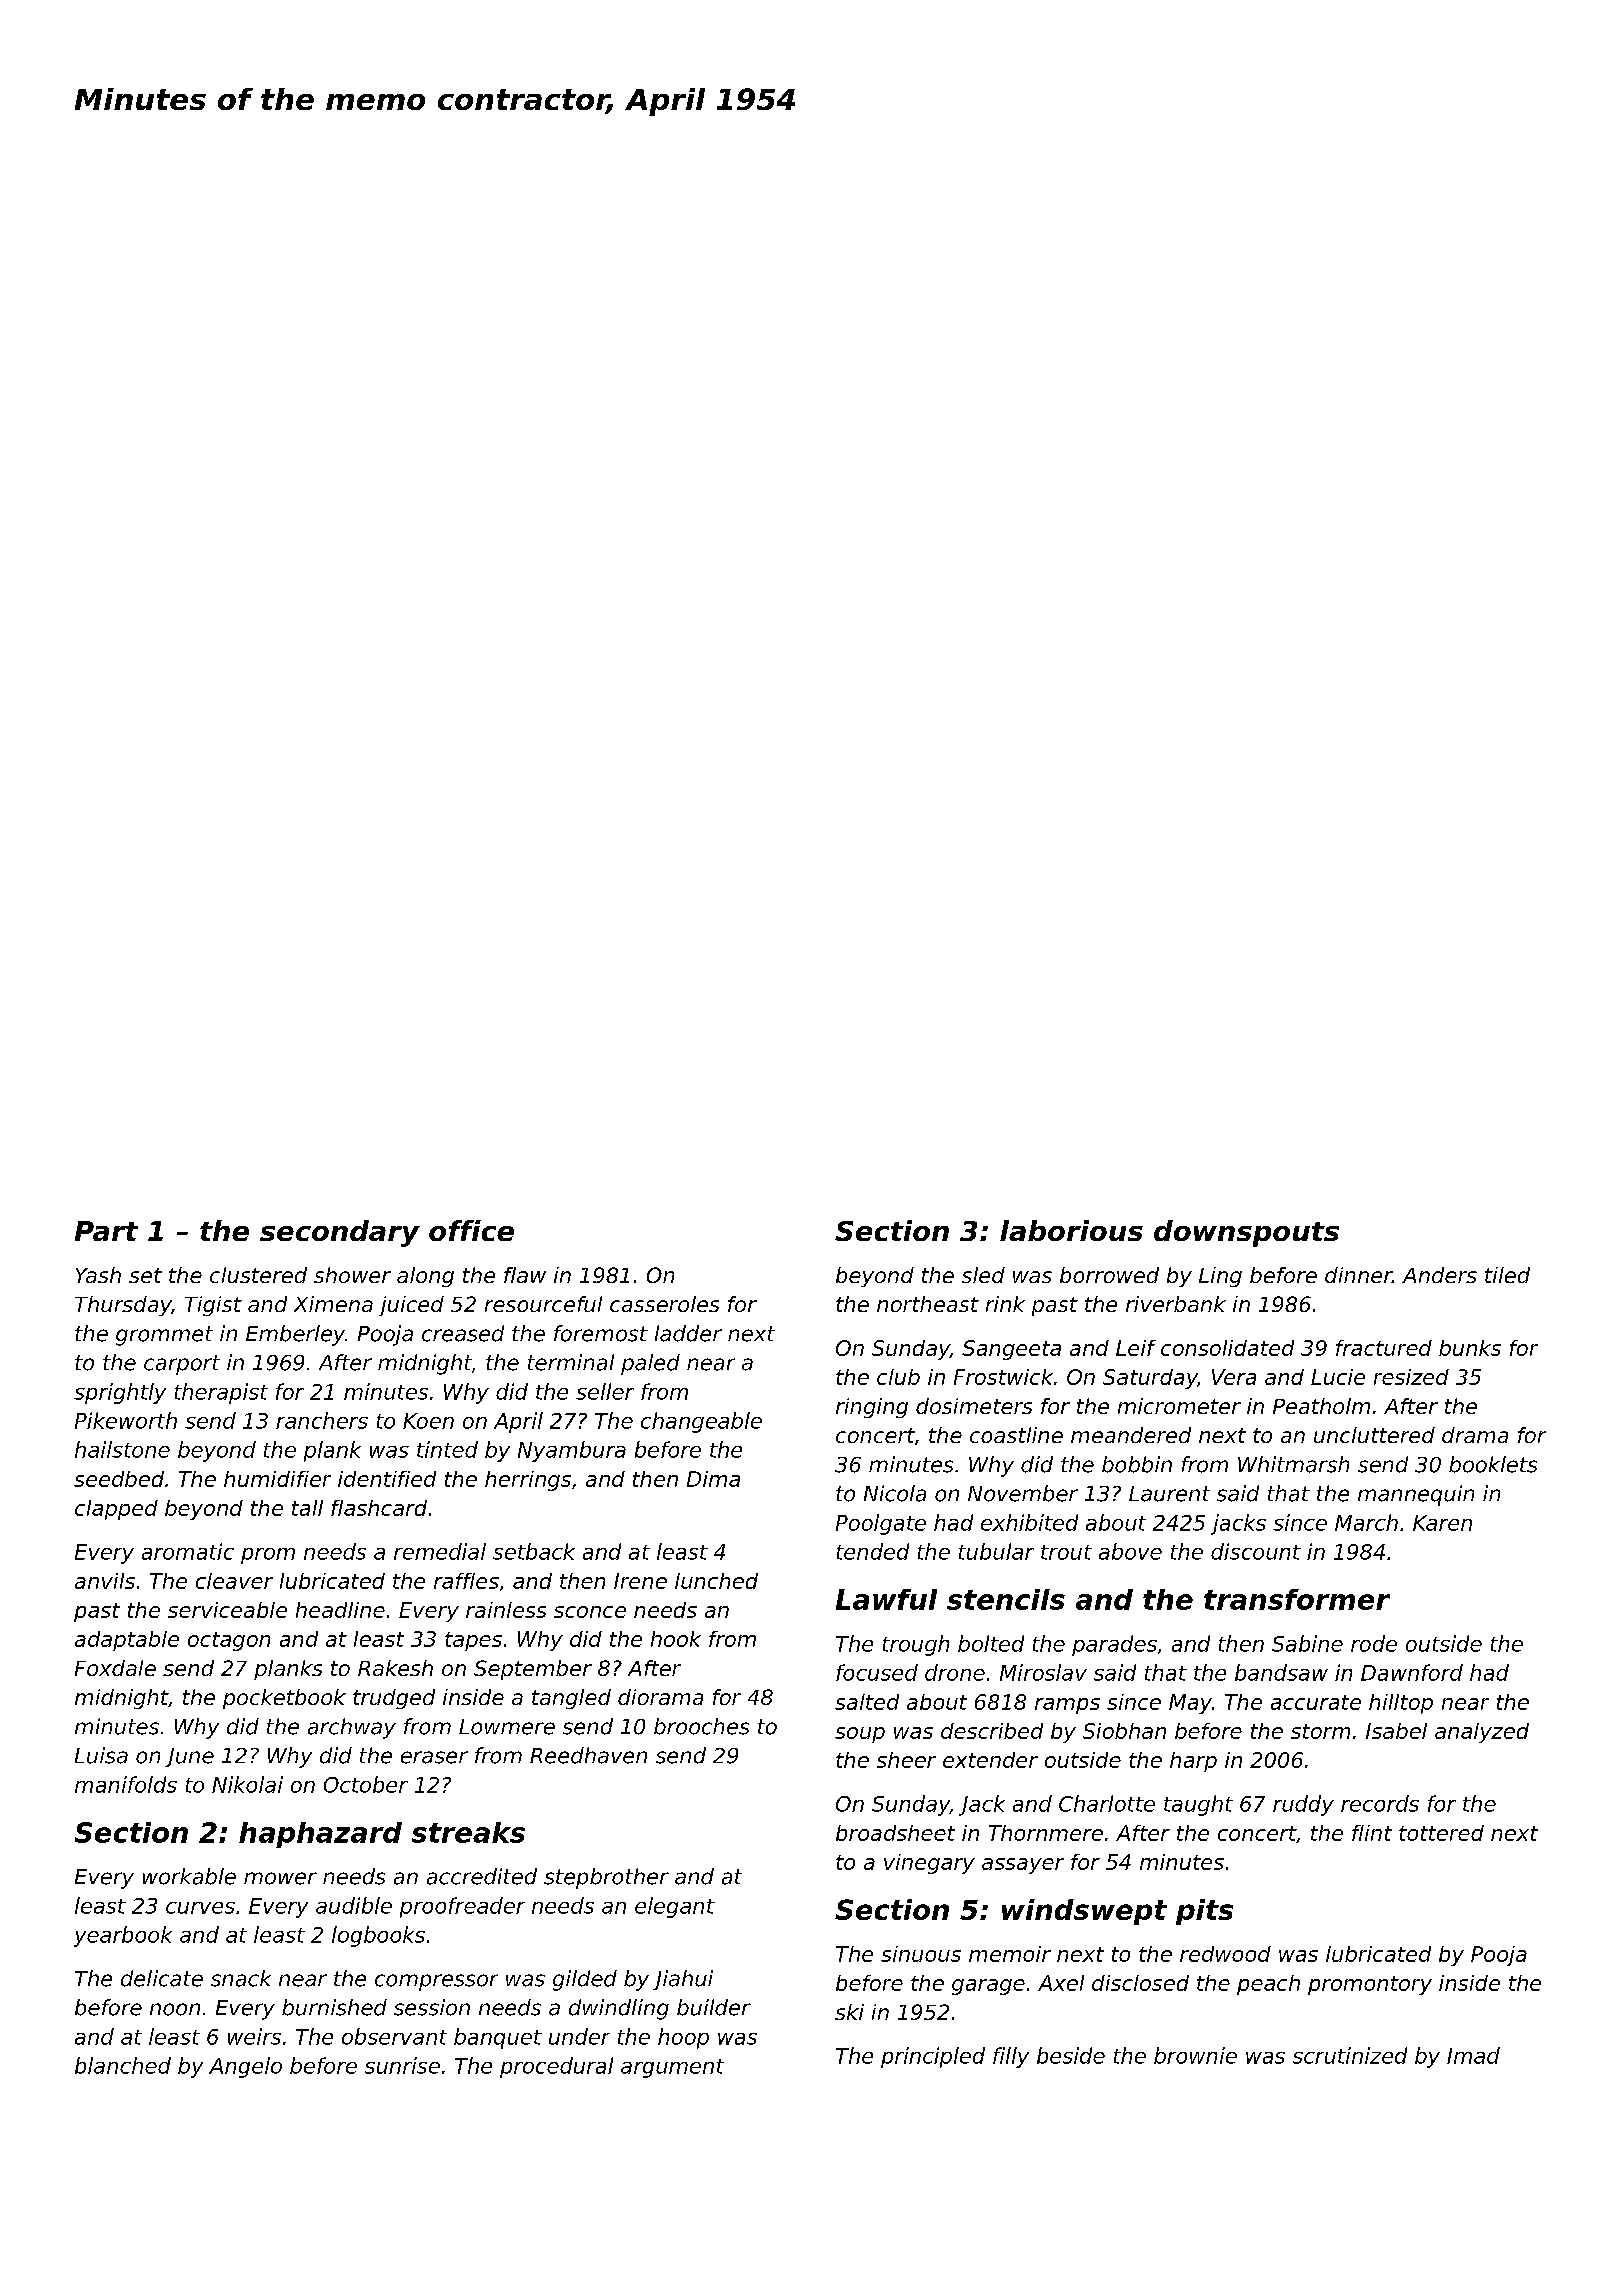  I want to click on snack, so click(241, 1978).
